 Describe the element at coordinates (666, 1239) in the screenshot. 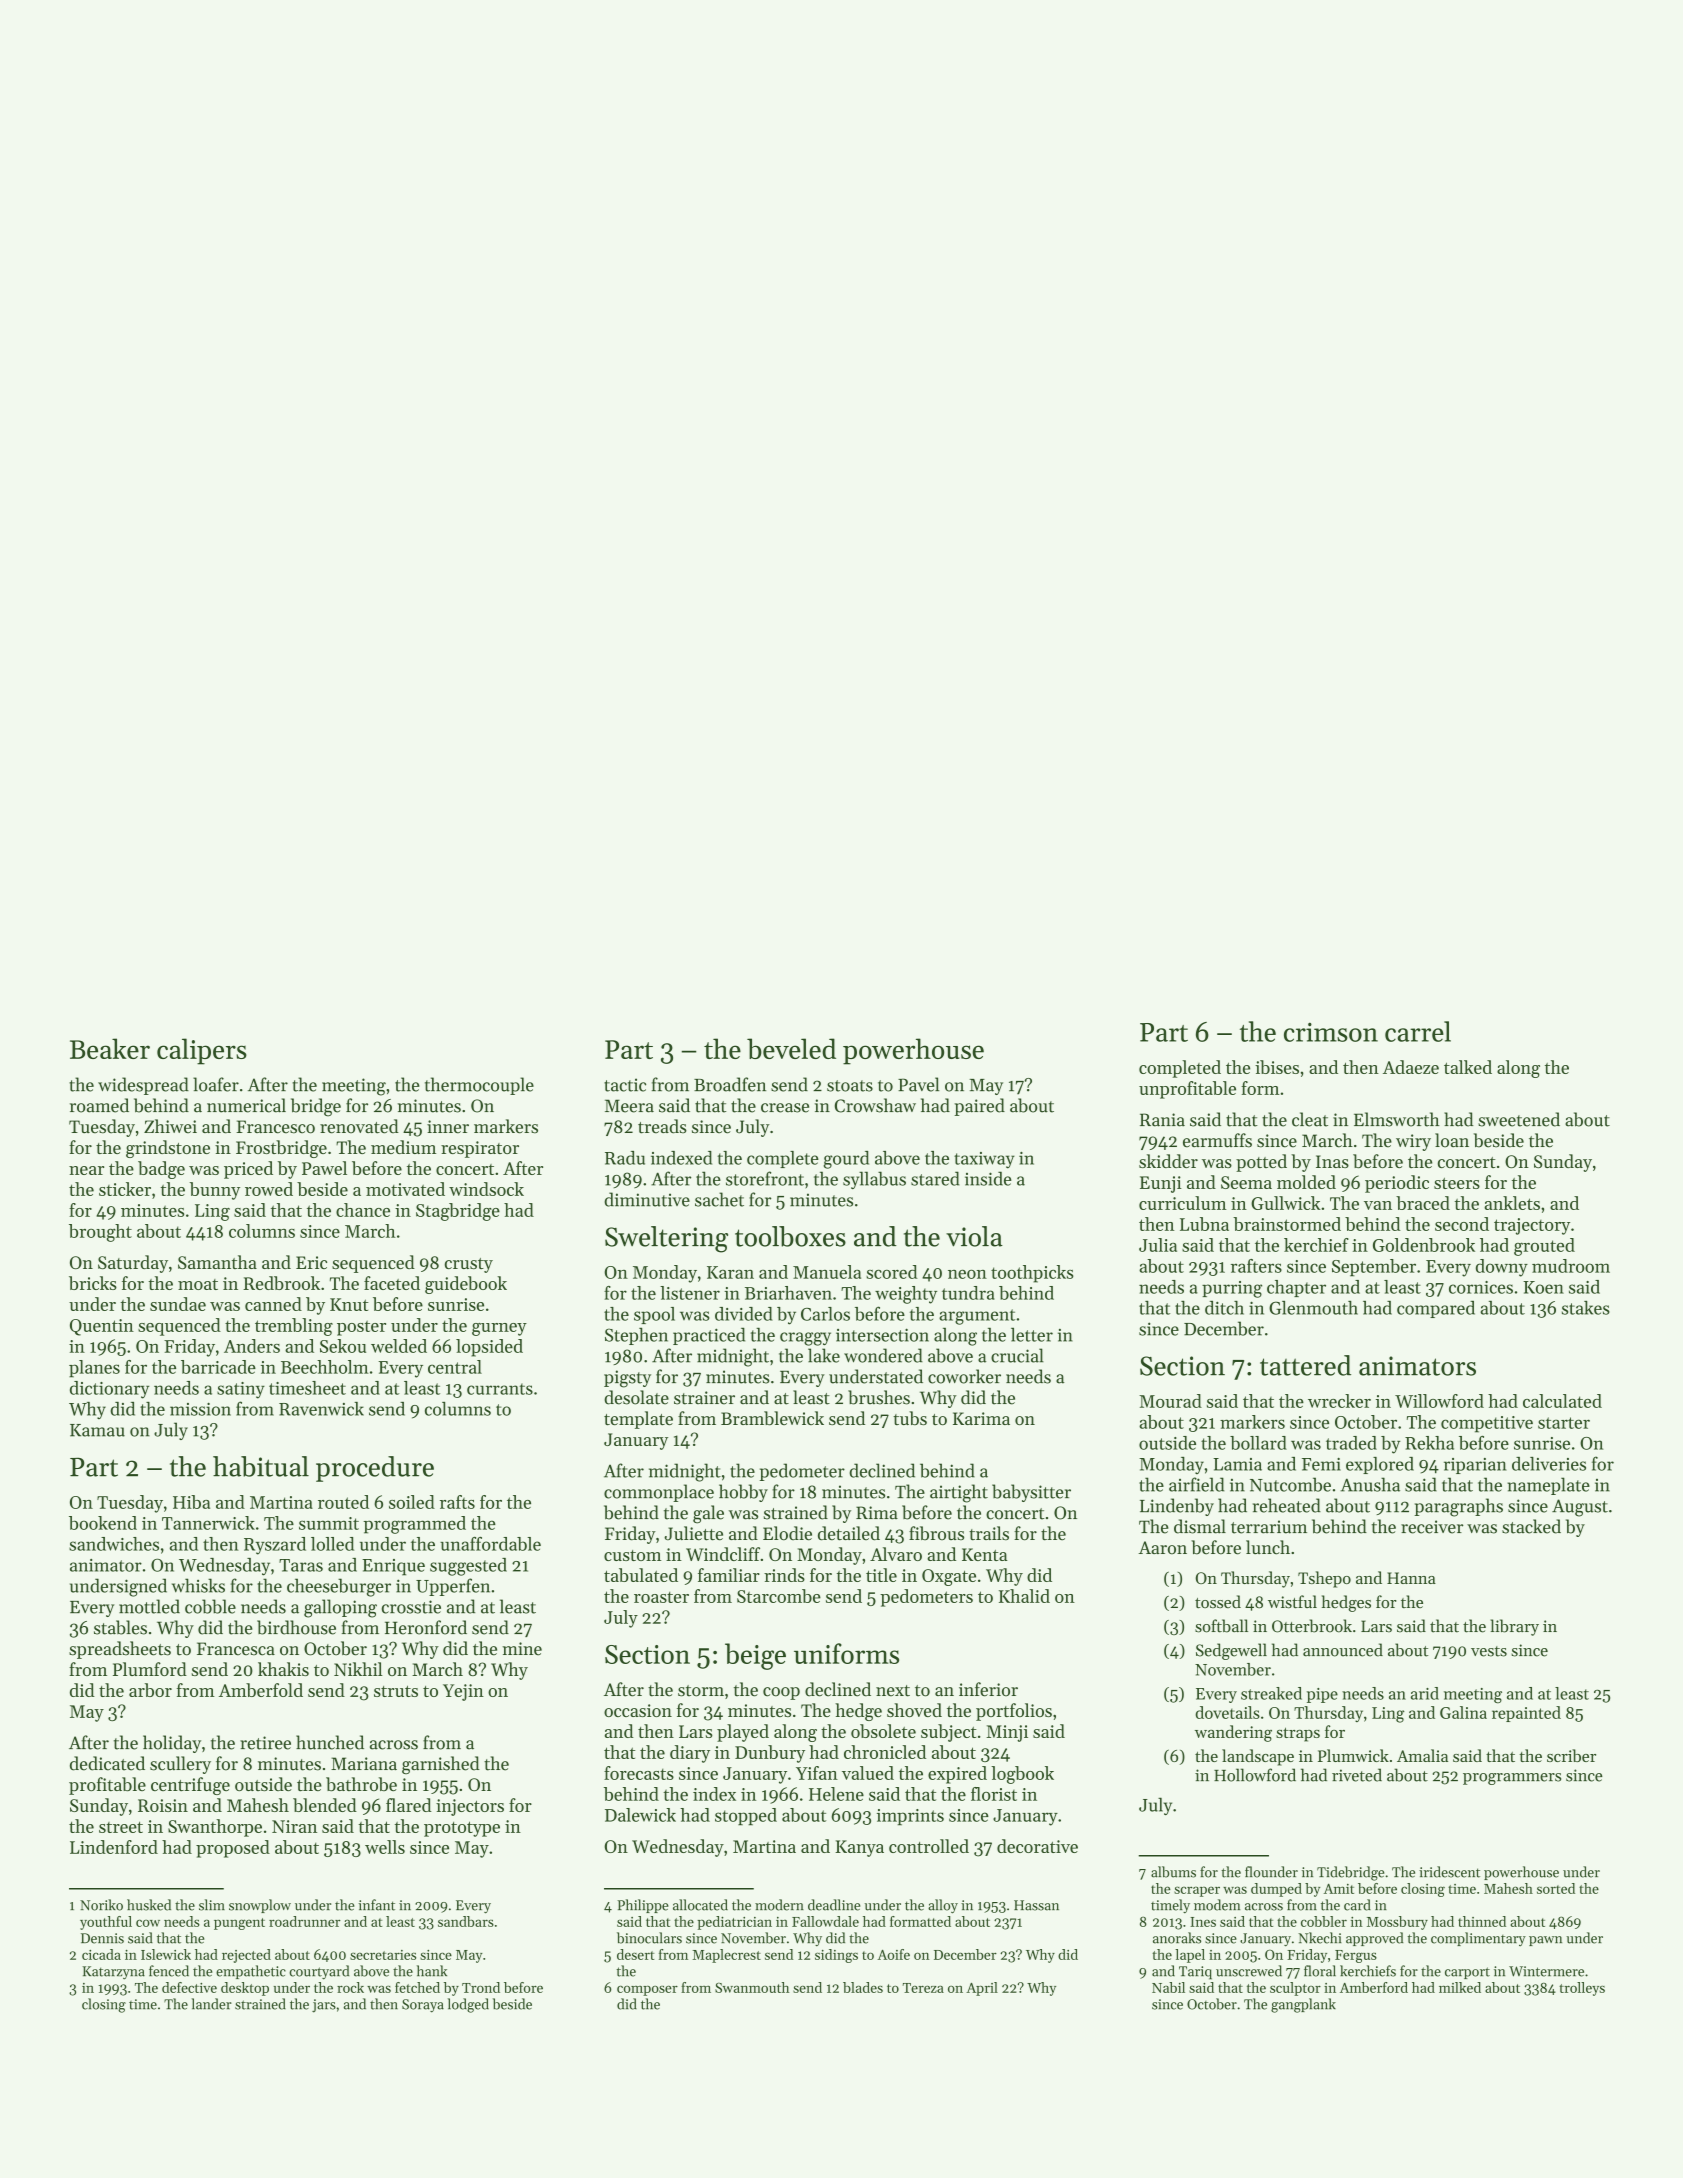

I see `Sweltering` at that location.
